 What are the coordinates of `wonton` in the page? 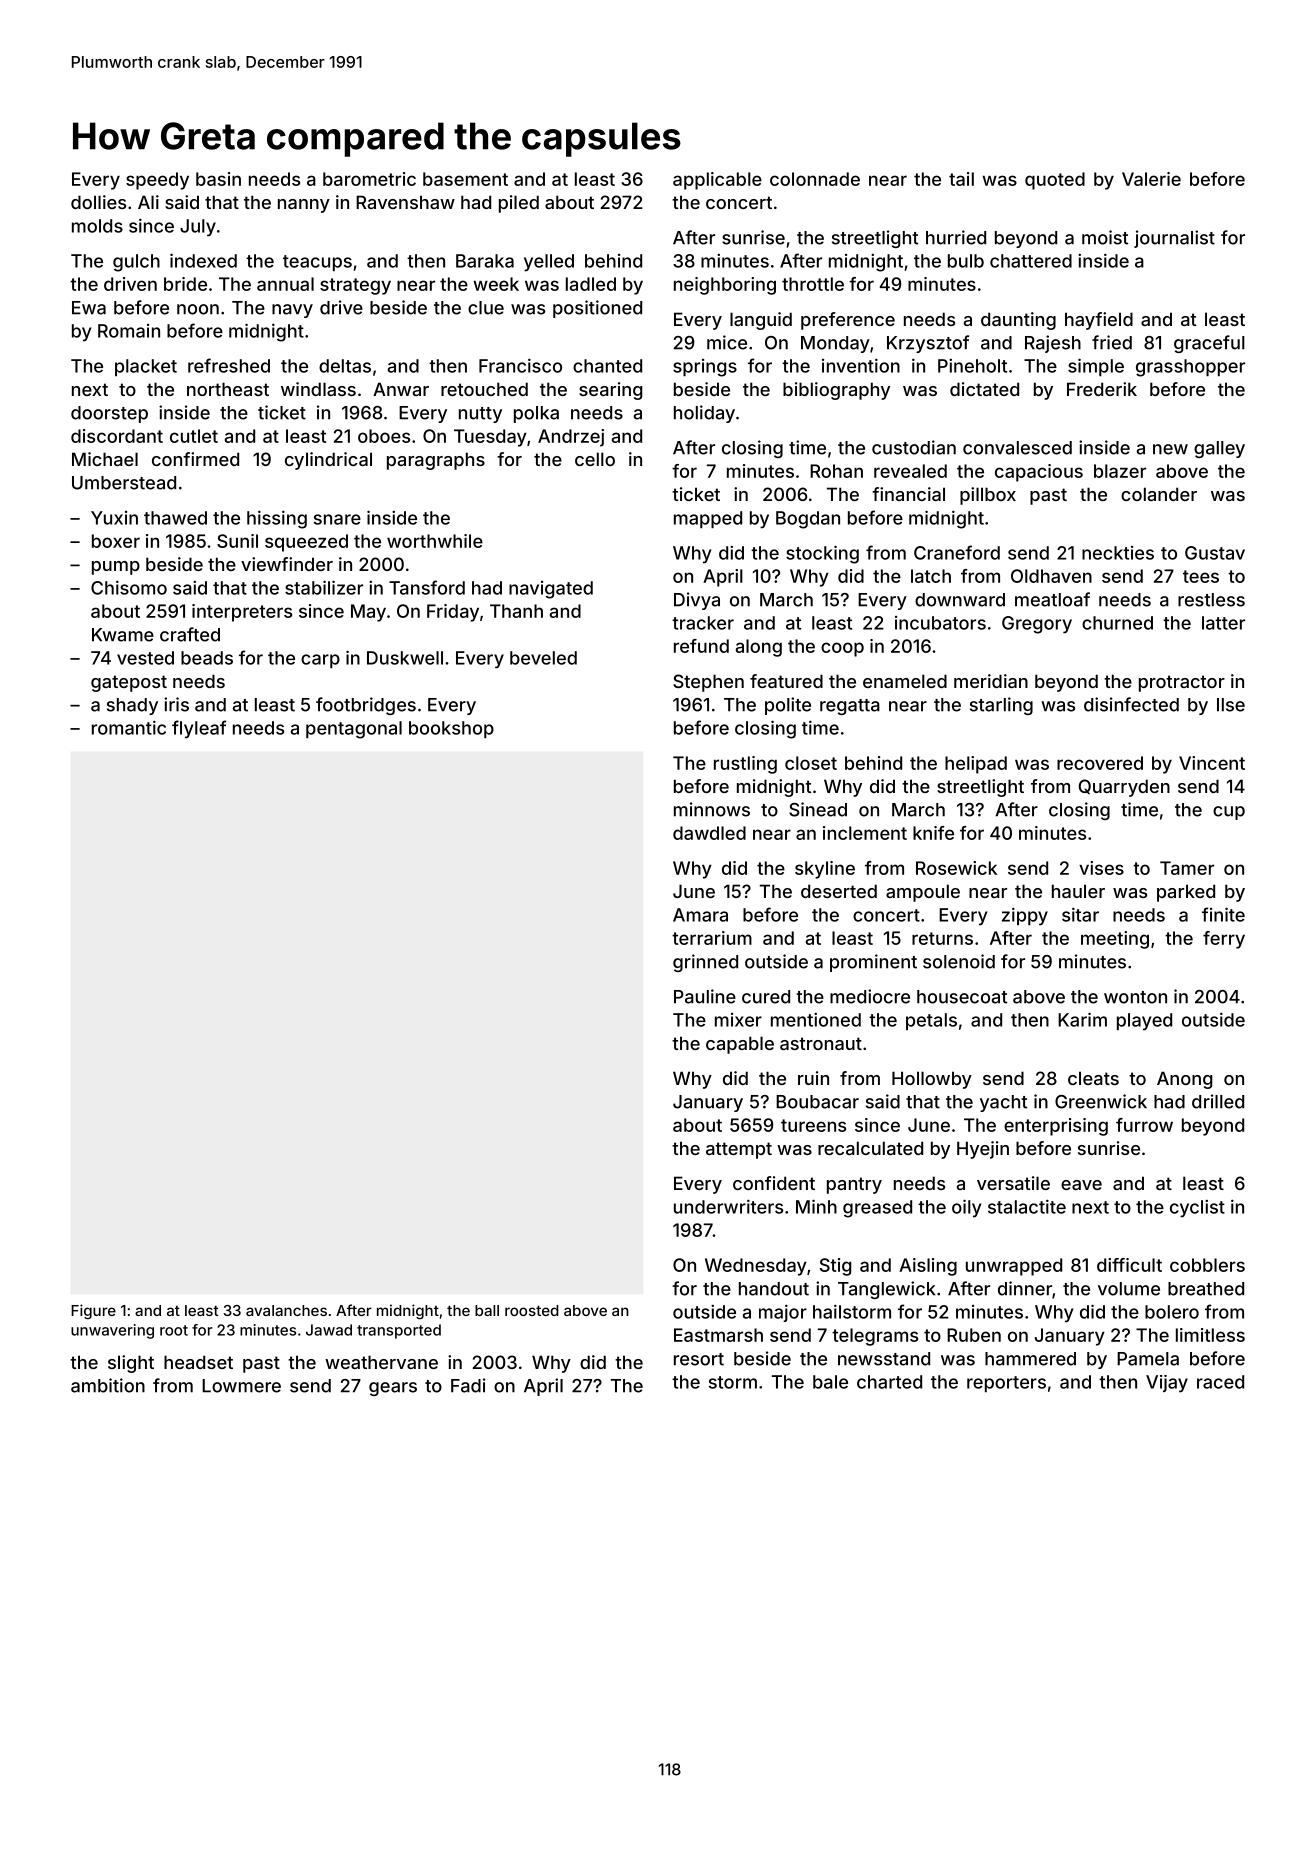 It's located at (1135, 997).
